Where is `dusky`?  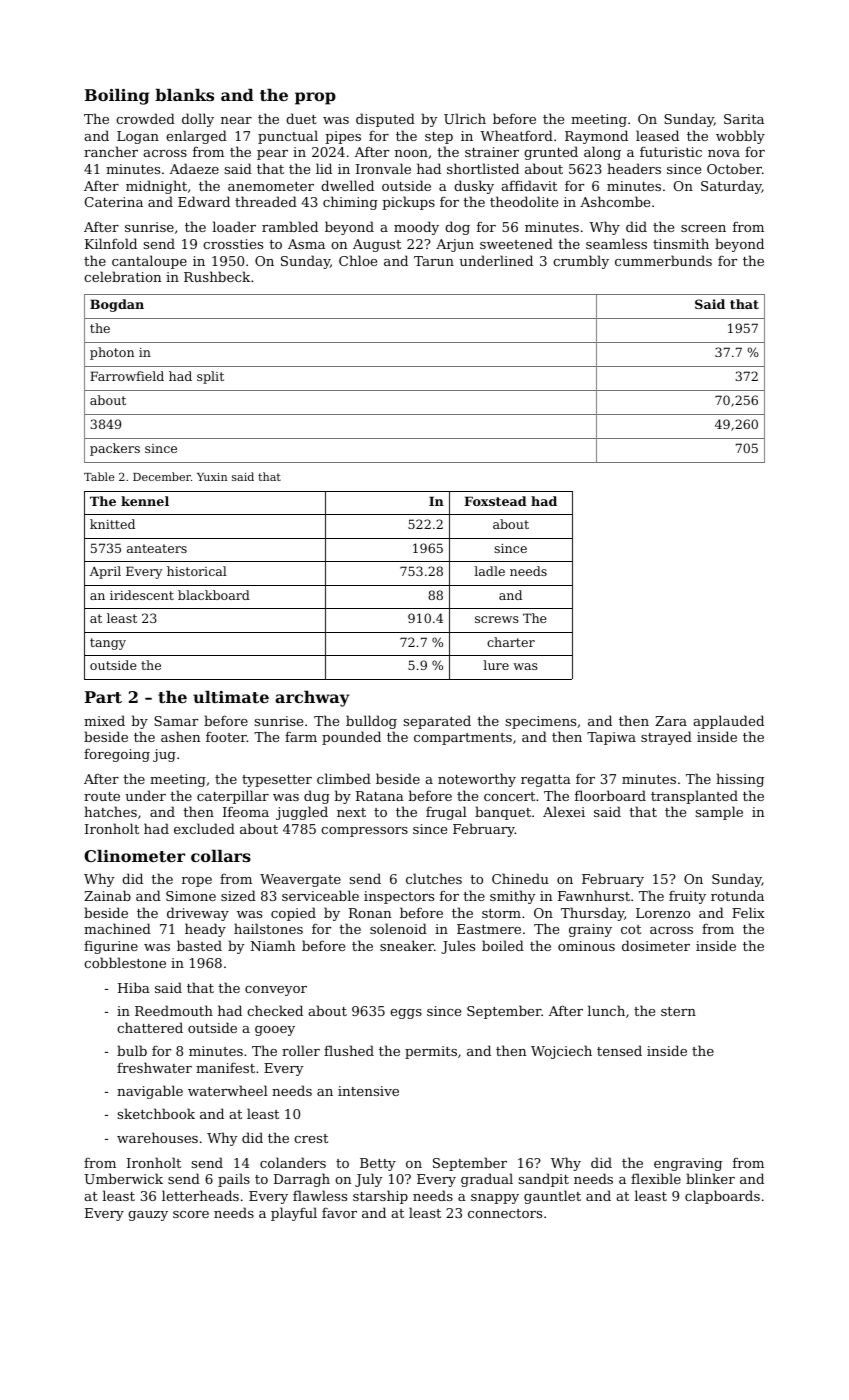
dusky is located at coordinates (474, 187).
